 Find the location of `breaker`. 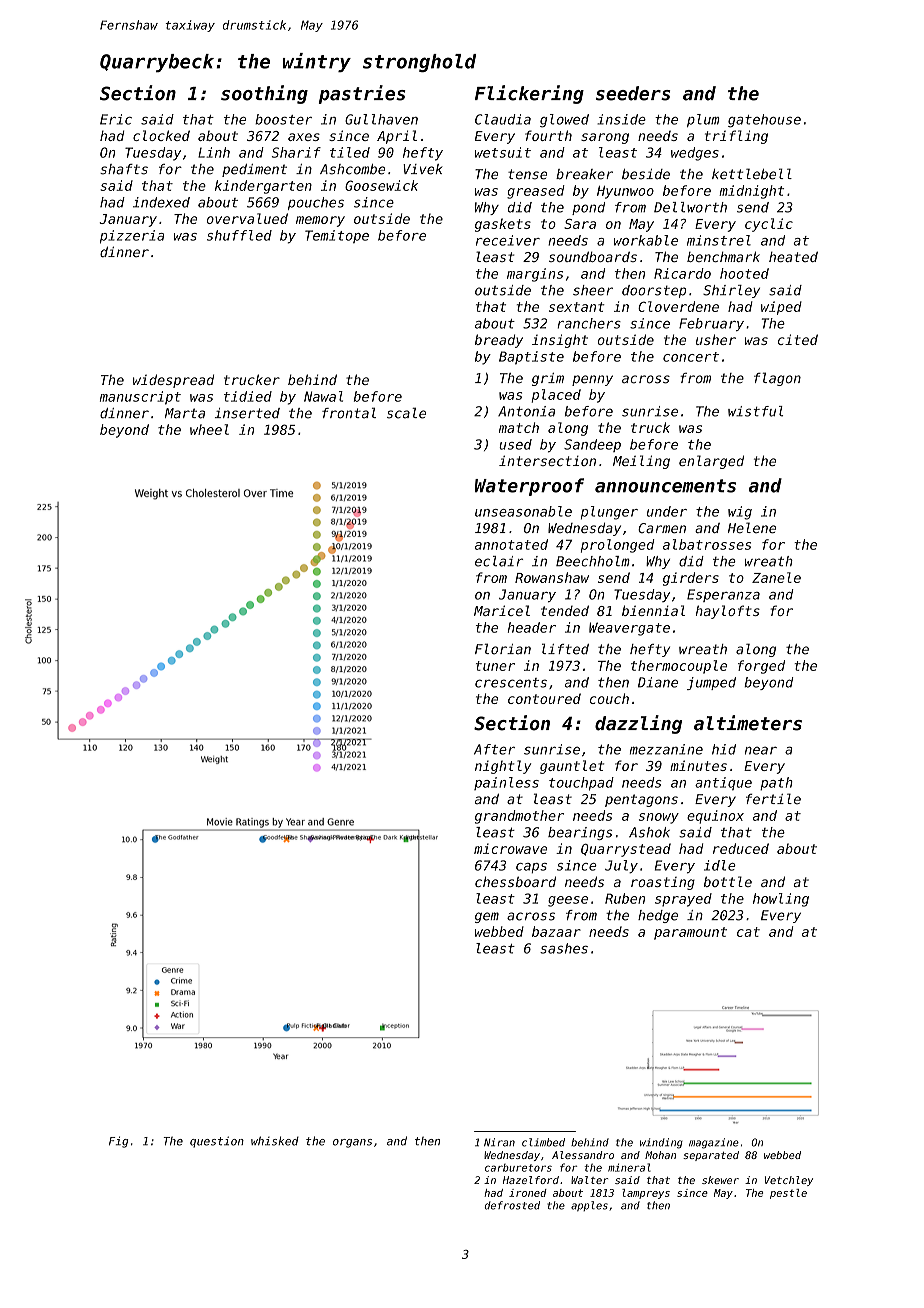

breaker is located at coordinates (584, 174).
